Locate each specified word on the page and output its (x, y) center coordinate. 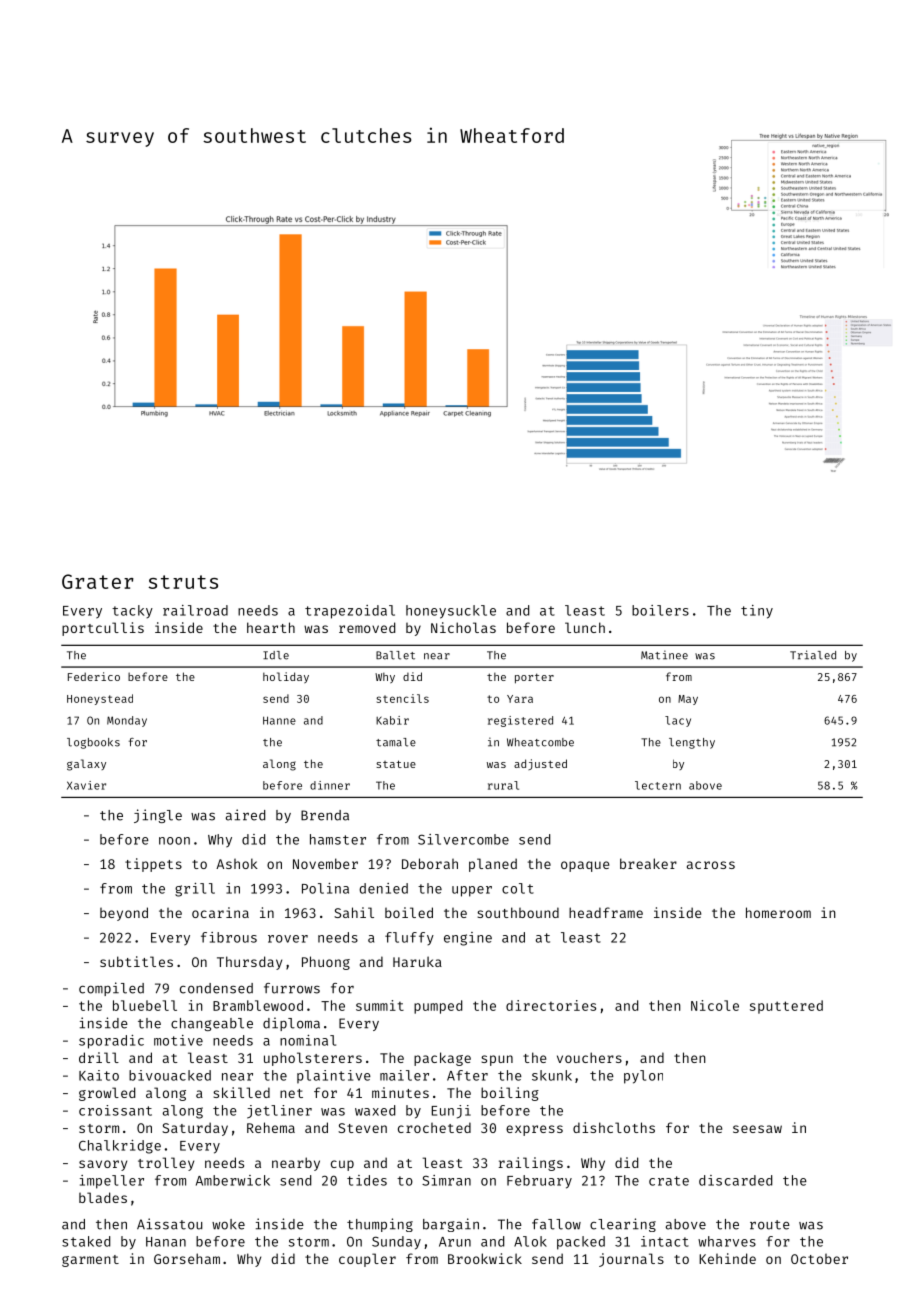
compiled (111, 989)
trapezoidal (350, 612)
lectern (658, 785)
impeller (112, 1182)
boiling (510, 1094)
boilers (660, 610)
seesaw (757, 1129)
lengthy (692, 743)
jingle (158, 816)
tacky (132, 612)
